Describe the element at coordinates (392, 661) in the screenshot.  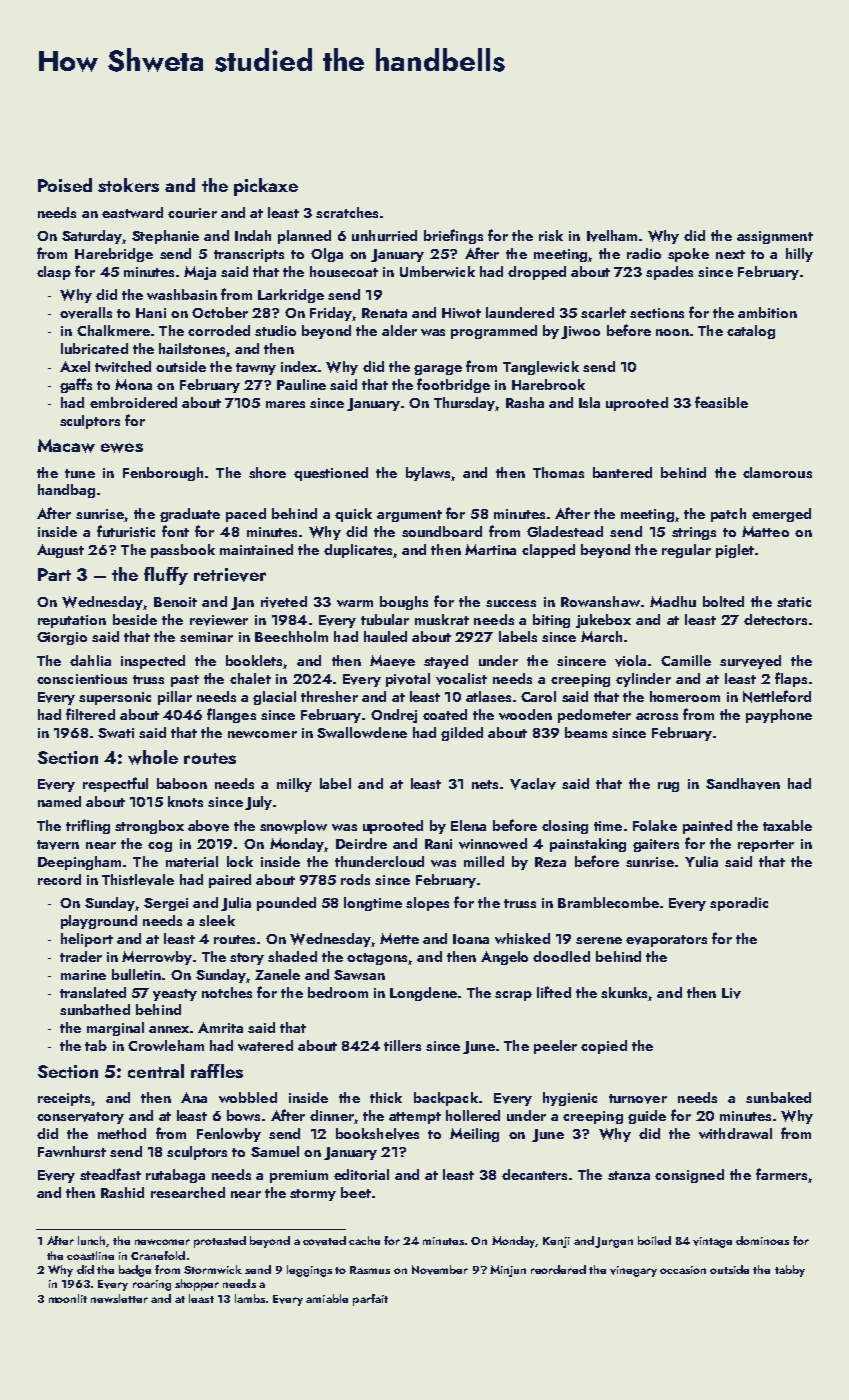
I see `Maeve` at that location.
